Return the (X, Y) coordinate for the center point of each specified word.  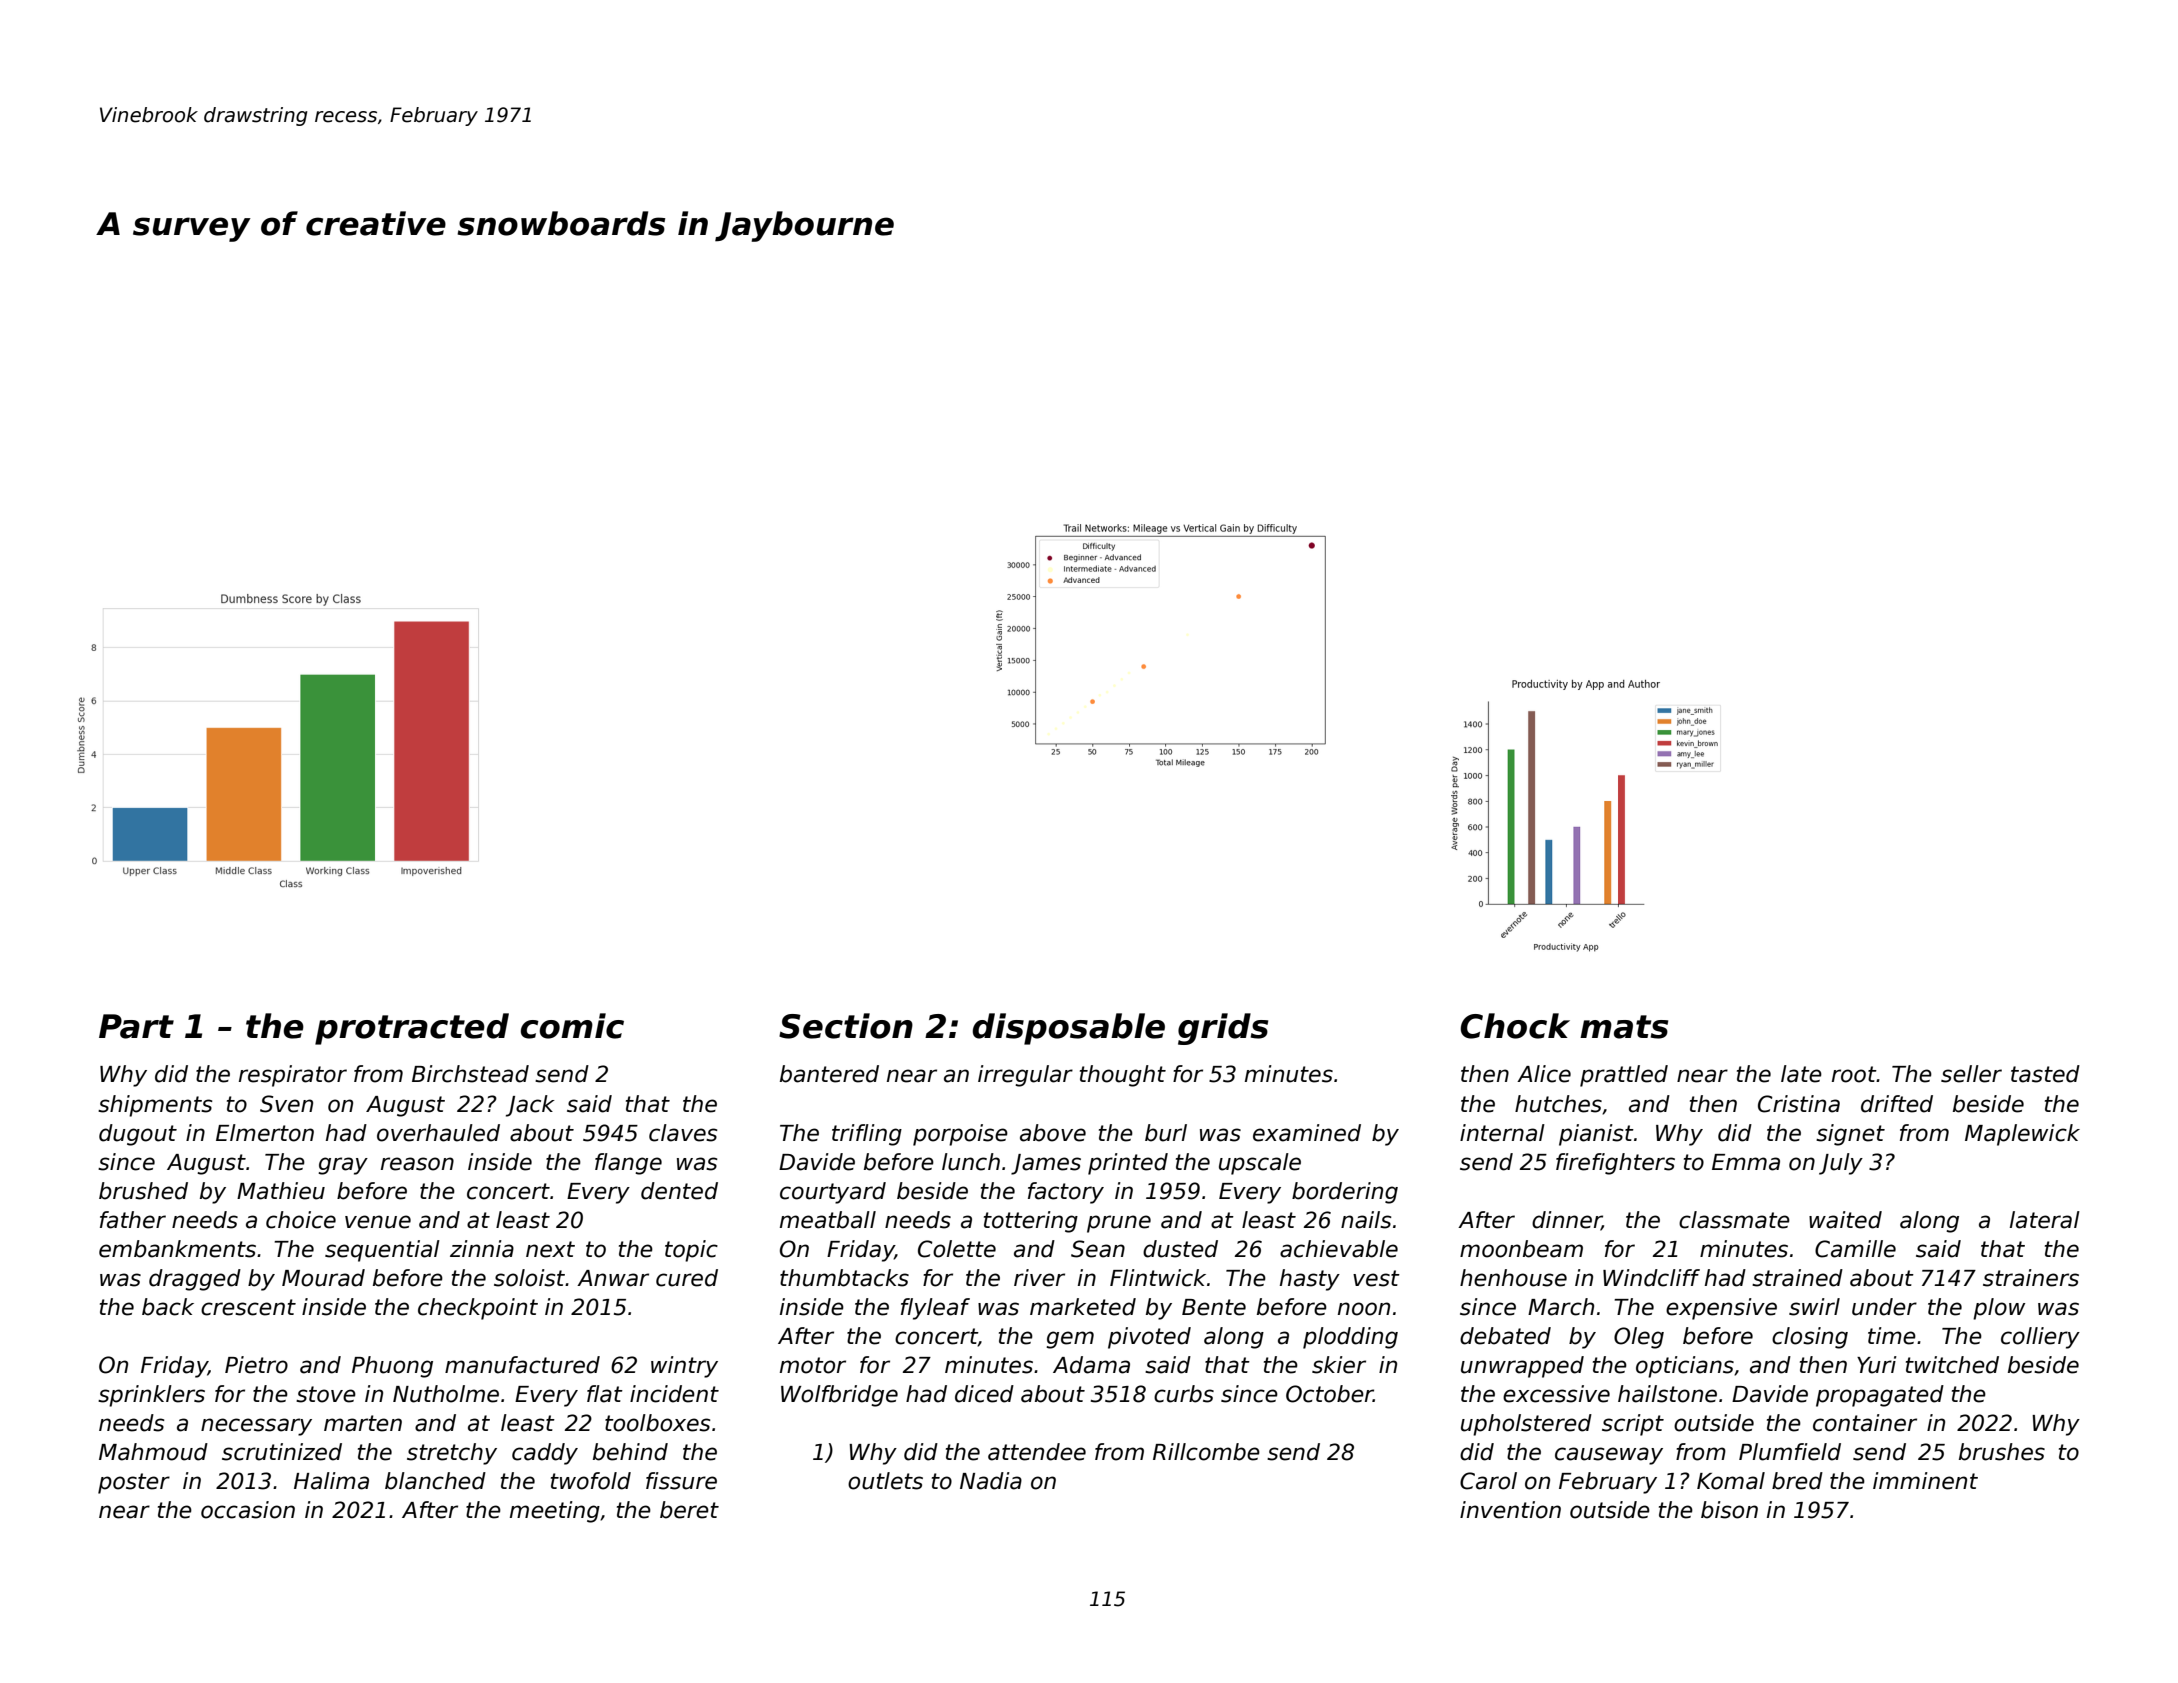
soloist (530, 1278)
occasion (248, 1510)
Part (136, 1026)
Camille (1855, 1249)
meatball (828, 1220)
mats (1624, 1027)
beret (689, 1510)
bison (1729, 1510)
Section (846, 1026)
